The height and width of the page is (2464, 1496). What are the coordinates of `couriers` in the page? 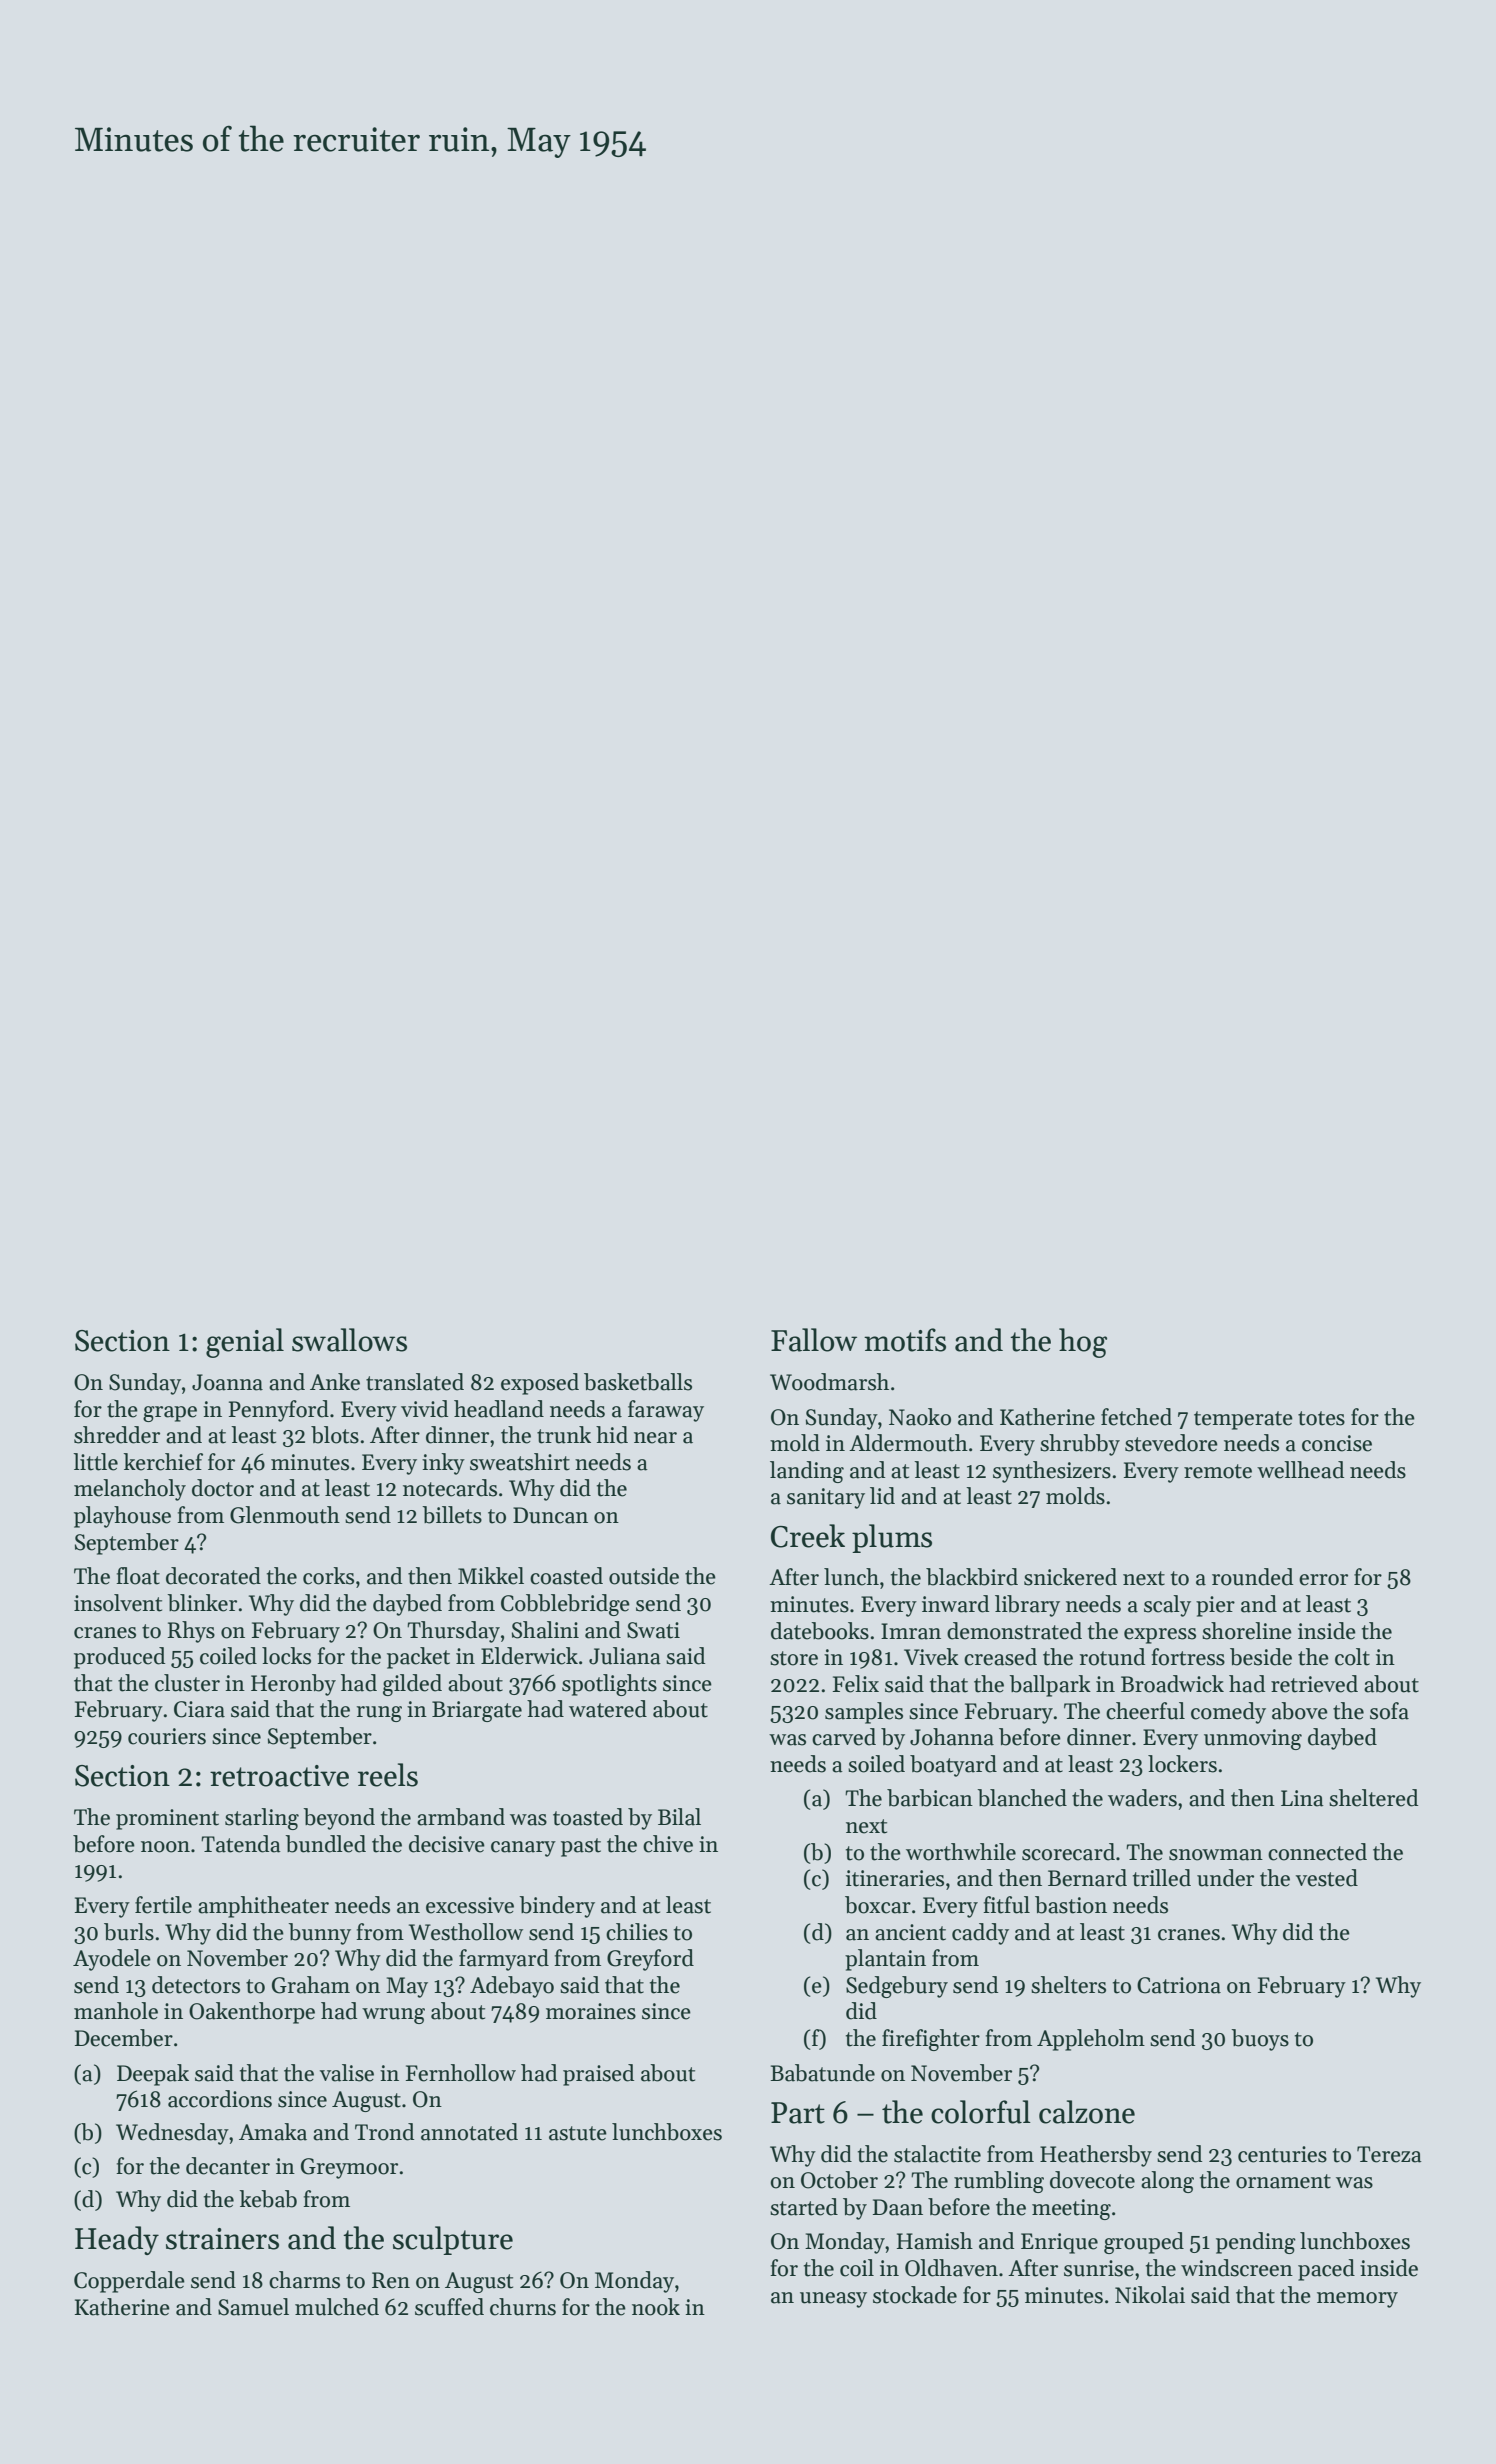 It's located at (167, 1736).
